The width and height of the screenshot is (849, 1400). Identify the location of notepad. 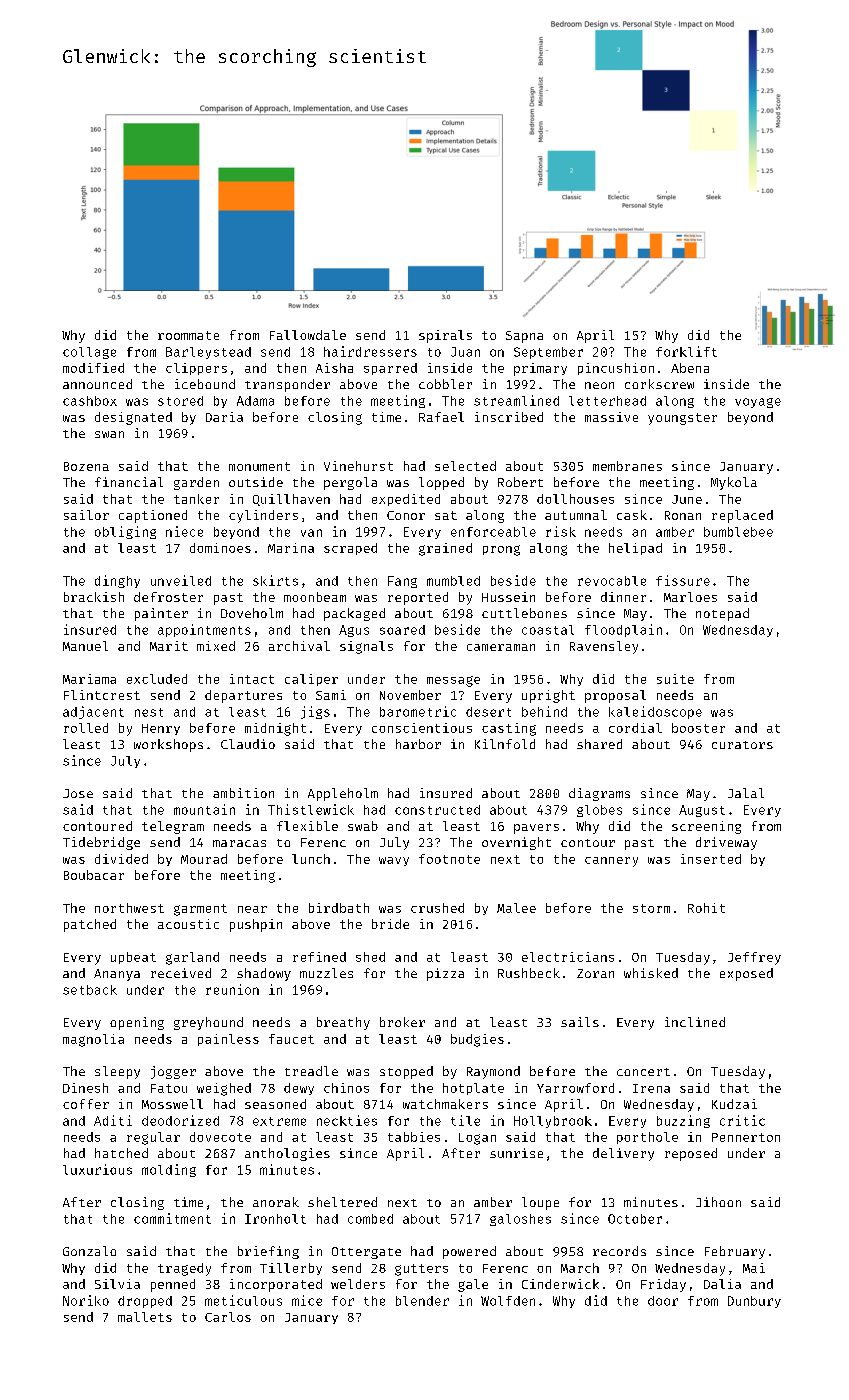
(722, 614).
